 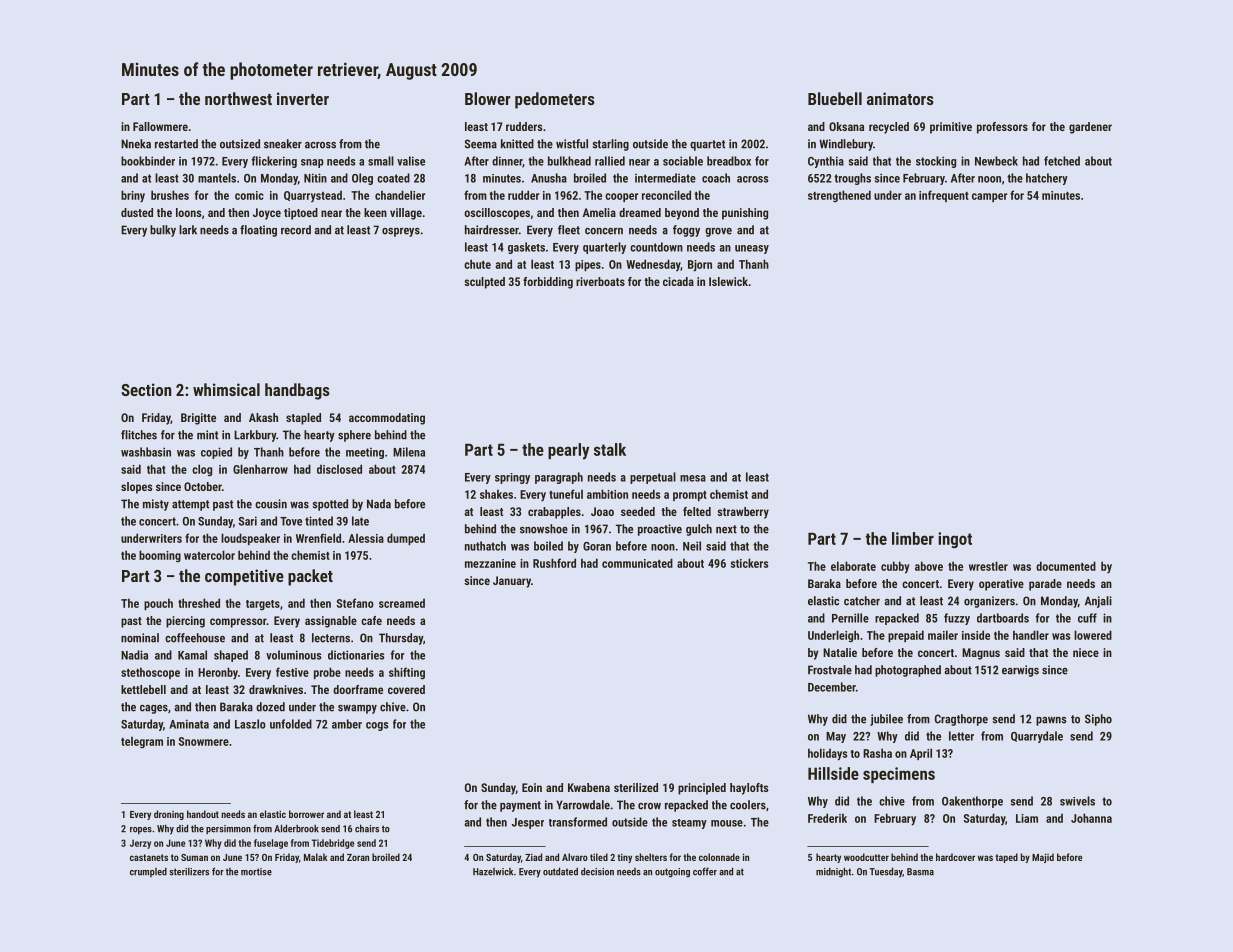 I want to click on sculpted, so click(x=484, y=283).
